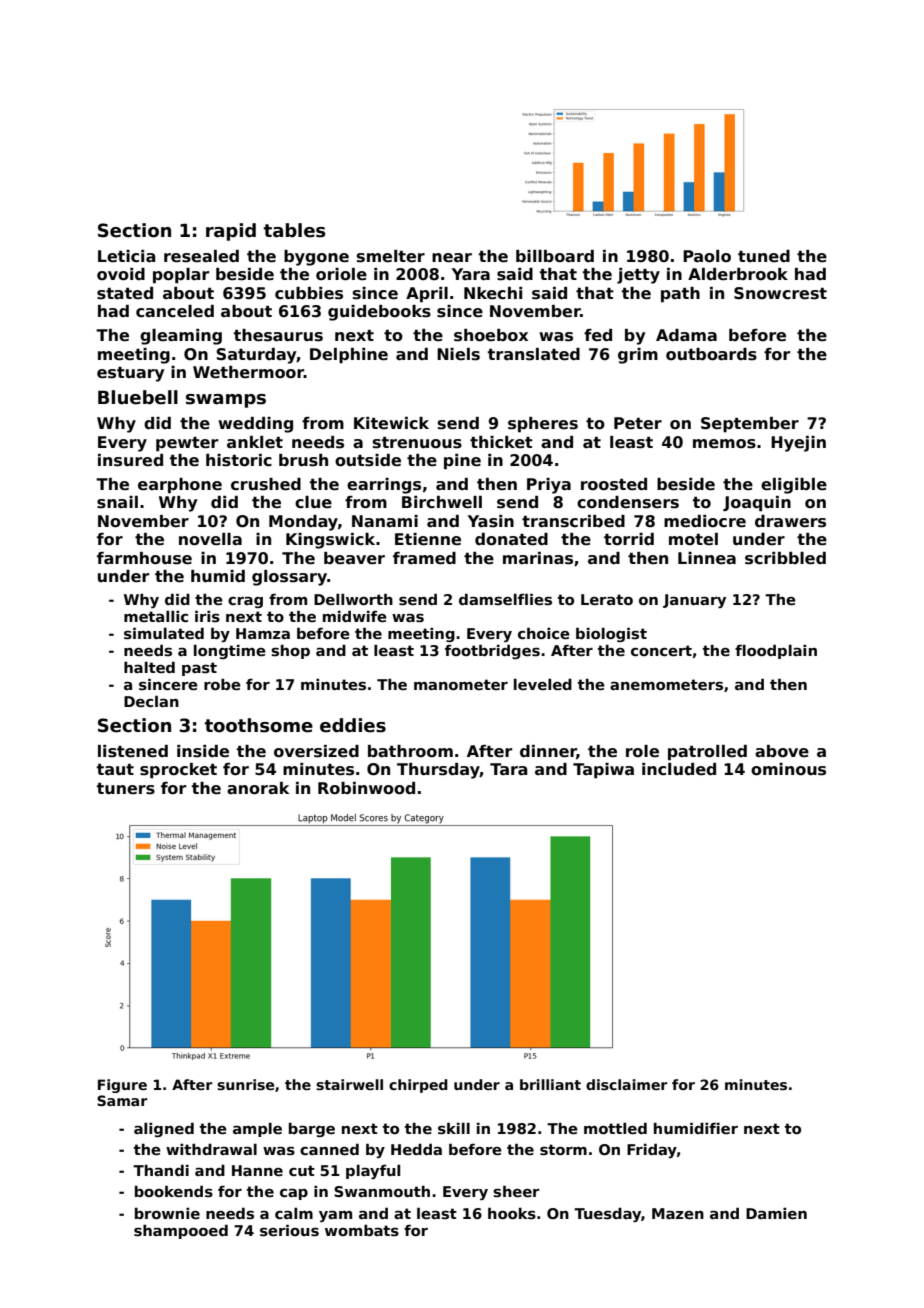 The image size is (924, 1308). What do you see at coordinates (366, 788) in the screenshot?
I see `Robinwood` at bounding box center [366, 788].
